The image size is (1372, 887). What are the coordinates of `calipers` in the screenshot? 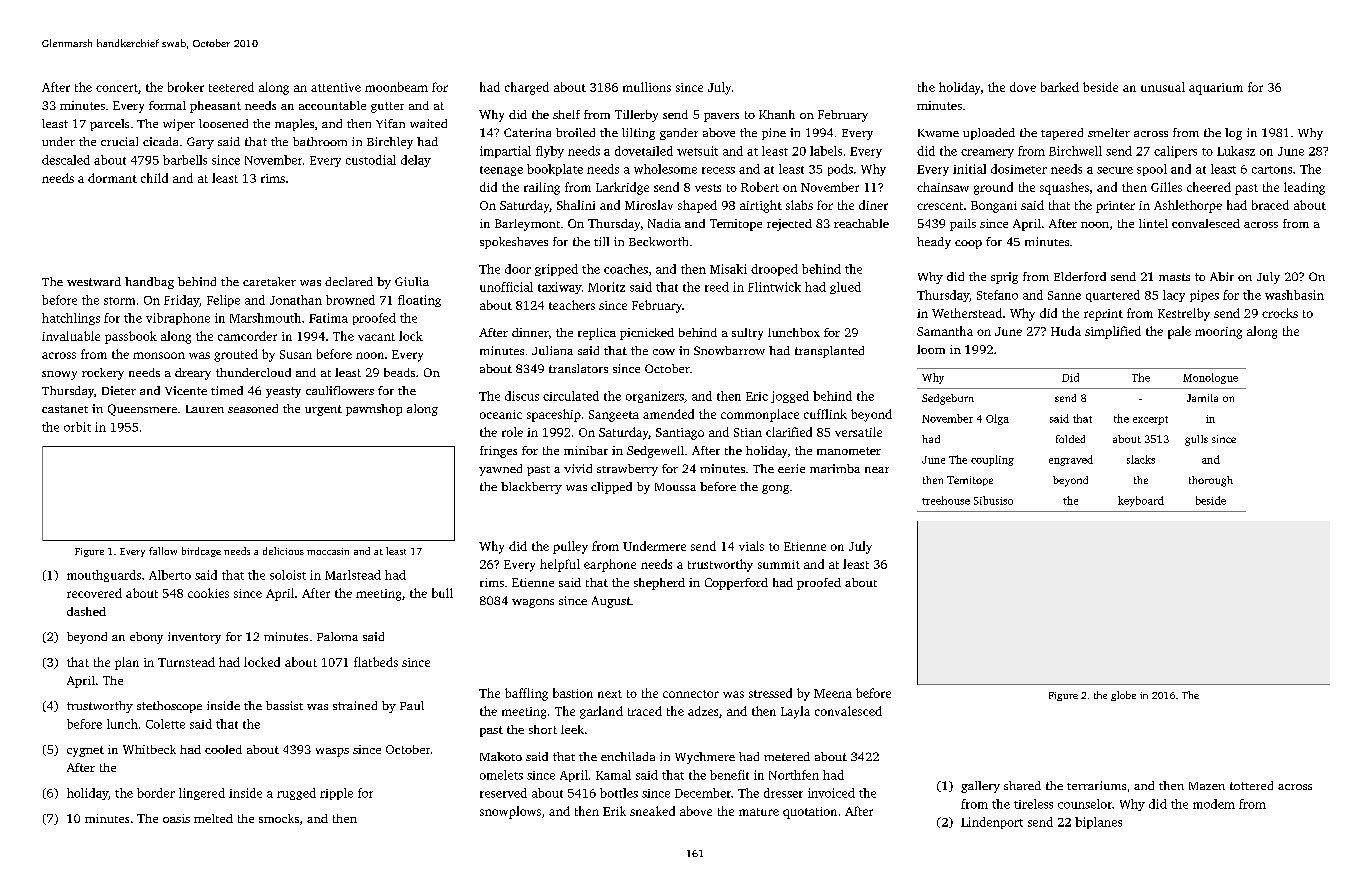 It's located at (1175, 152).
